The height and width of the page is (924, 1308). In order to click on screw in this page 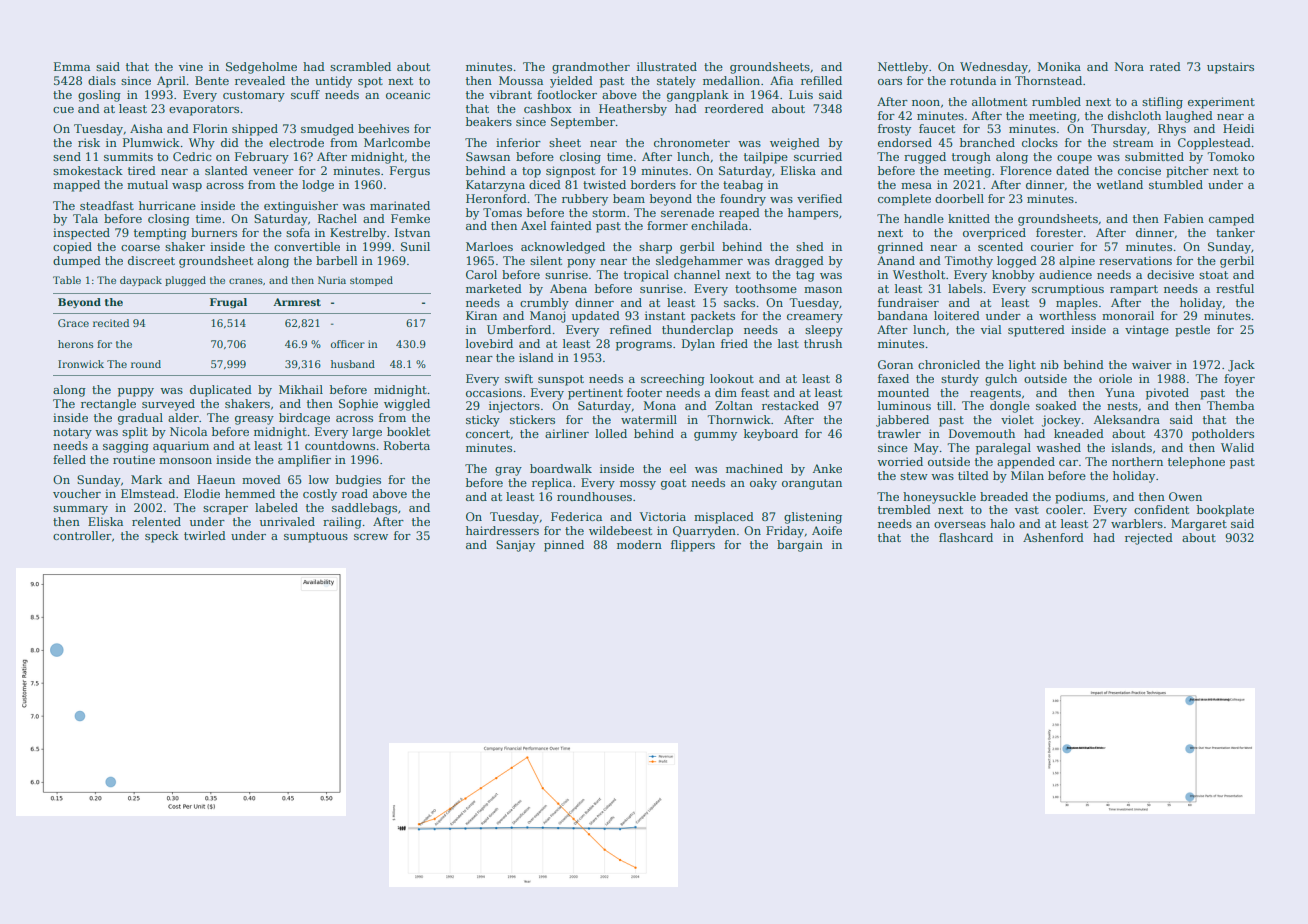, I will do `click(371, 537)`.
